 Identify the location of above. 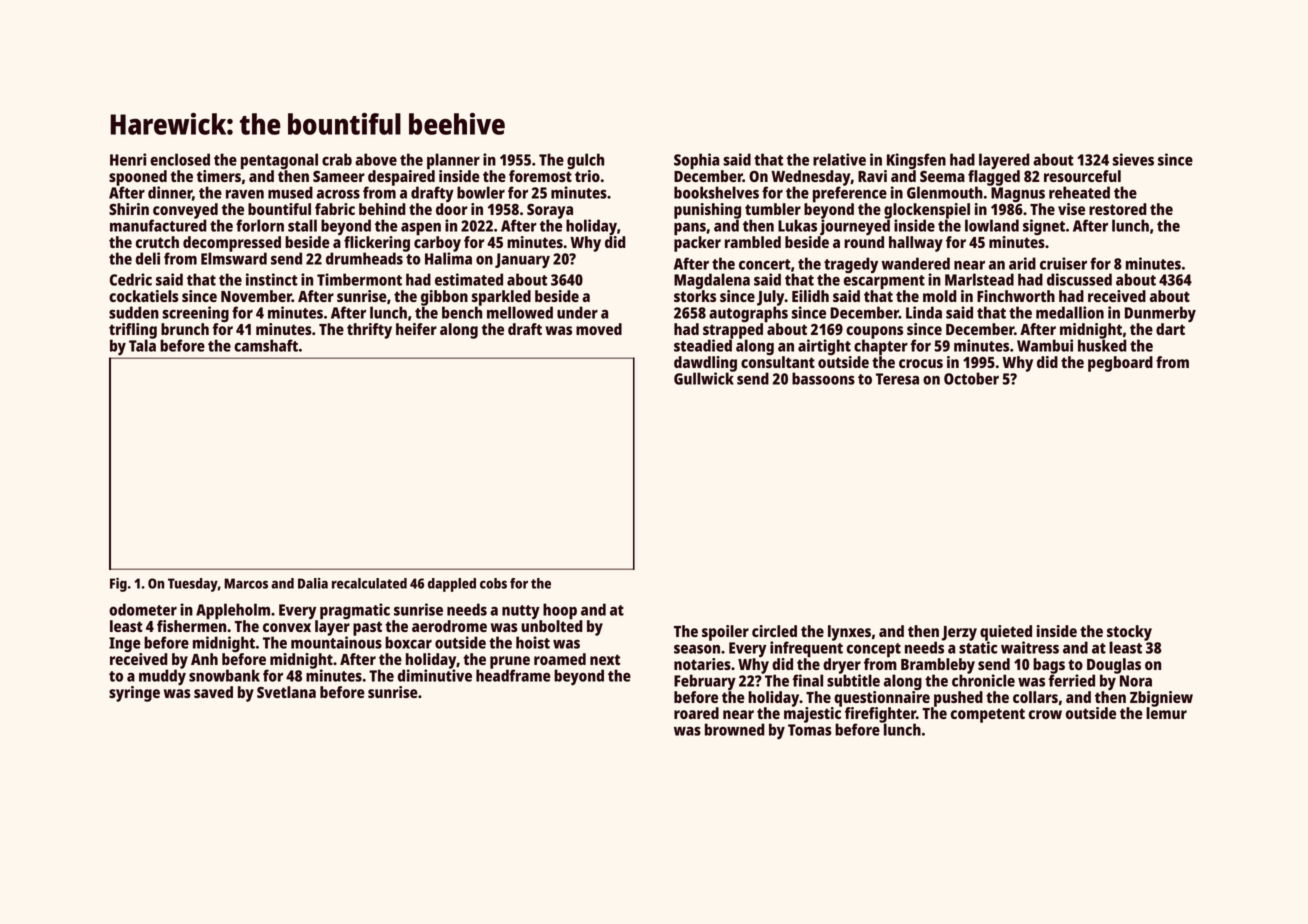
(376, 159).
